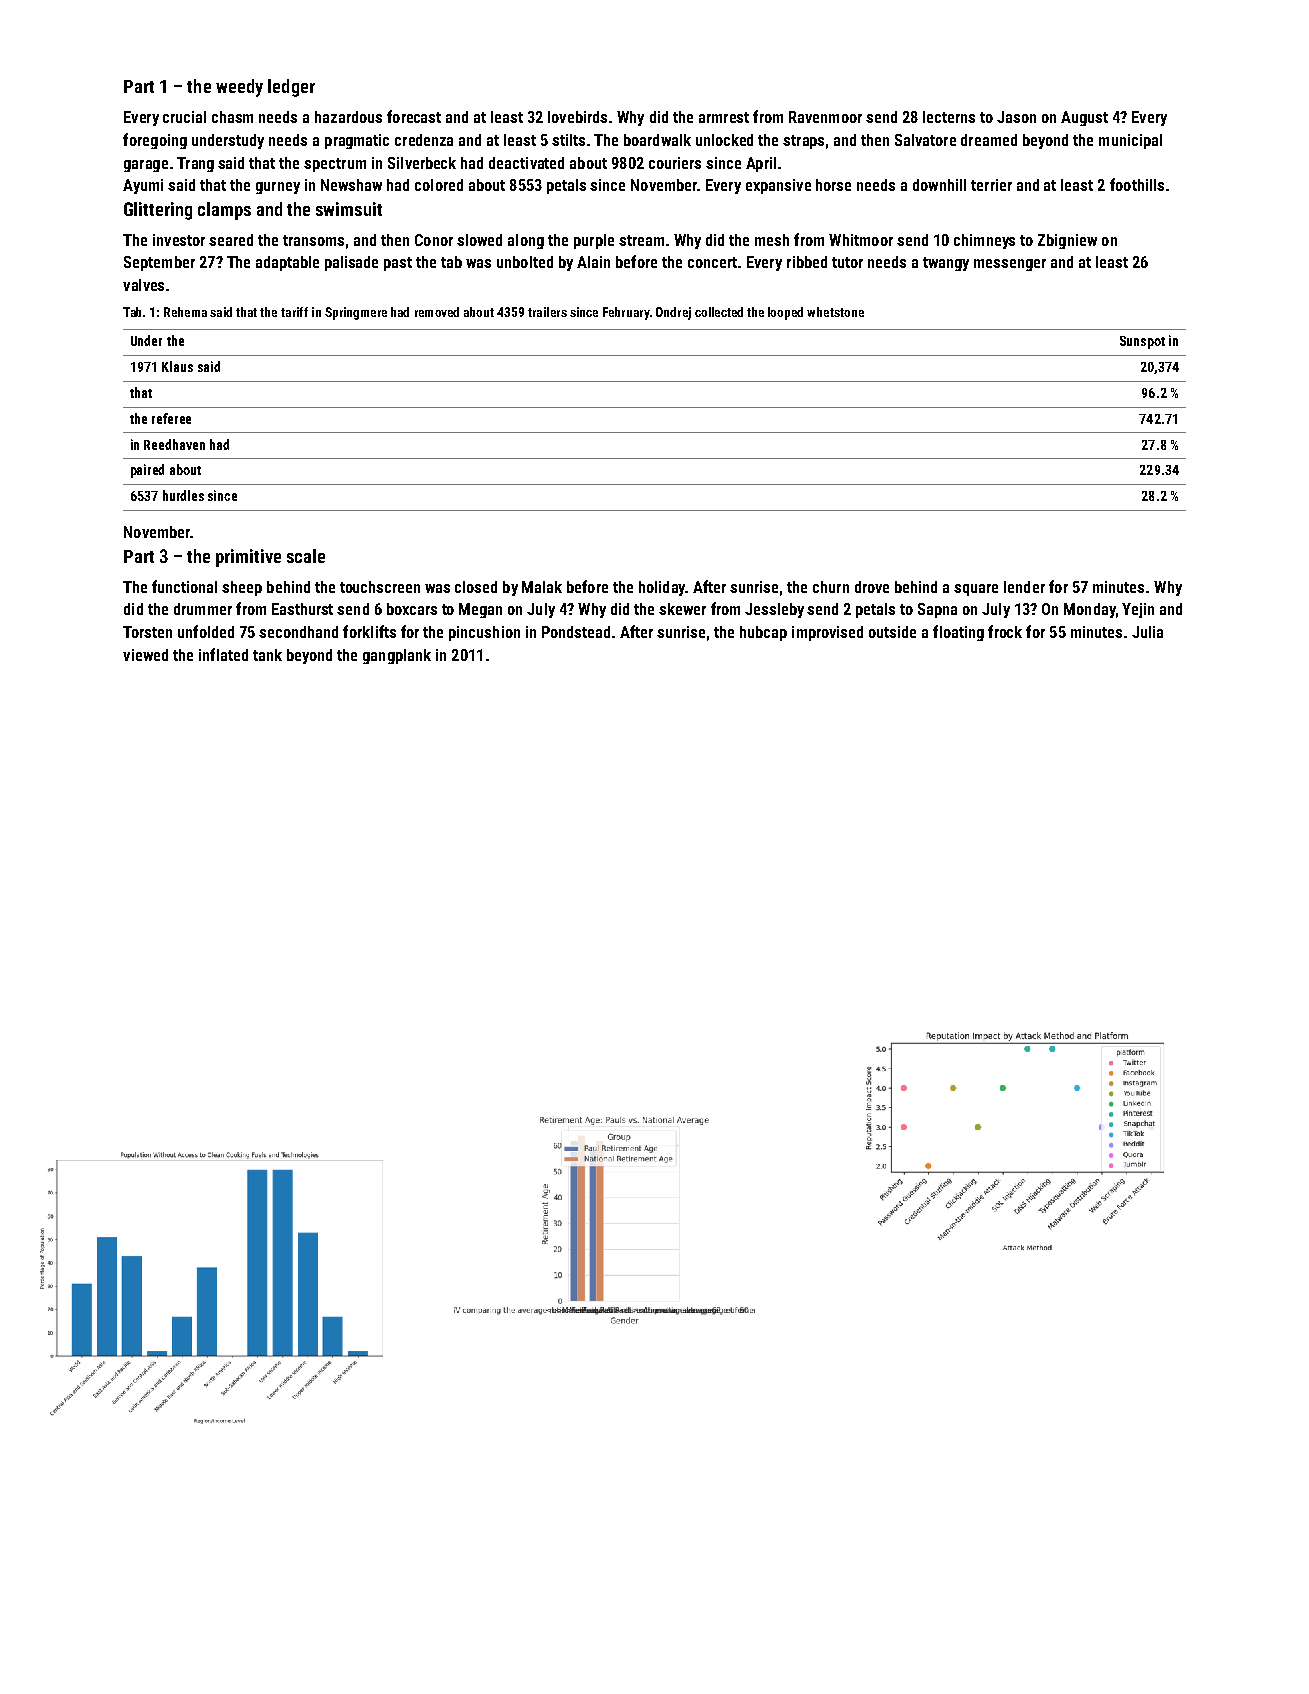  What do you see at coordinates (662, 588) in the image?
I see `holiday` at bounding box center [662, 588].
